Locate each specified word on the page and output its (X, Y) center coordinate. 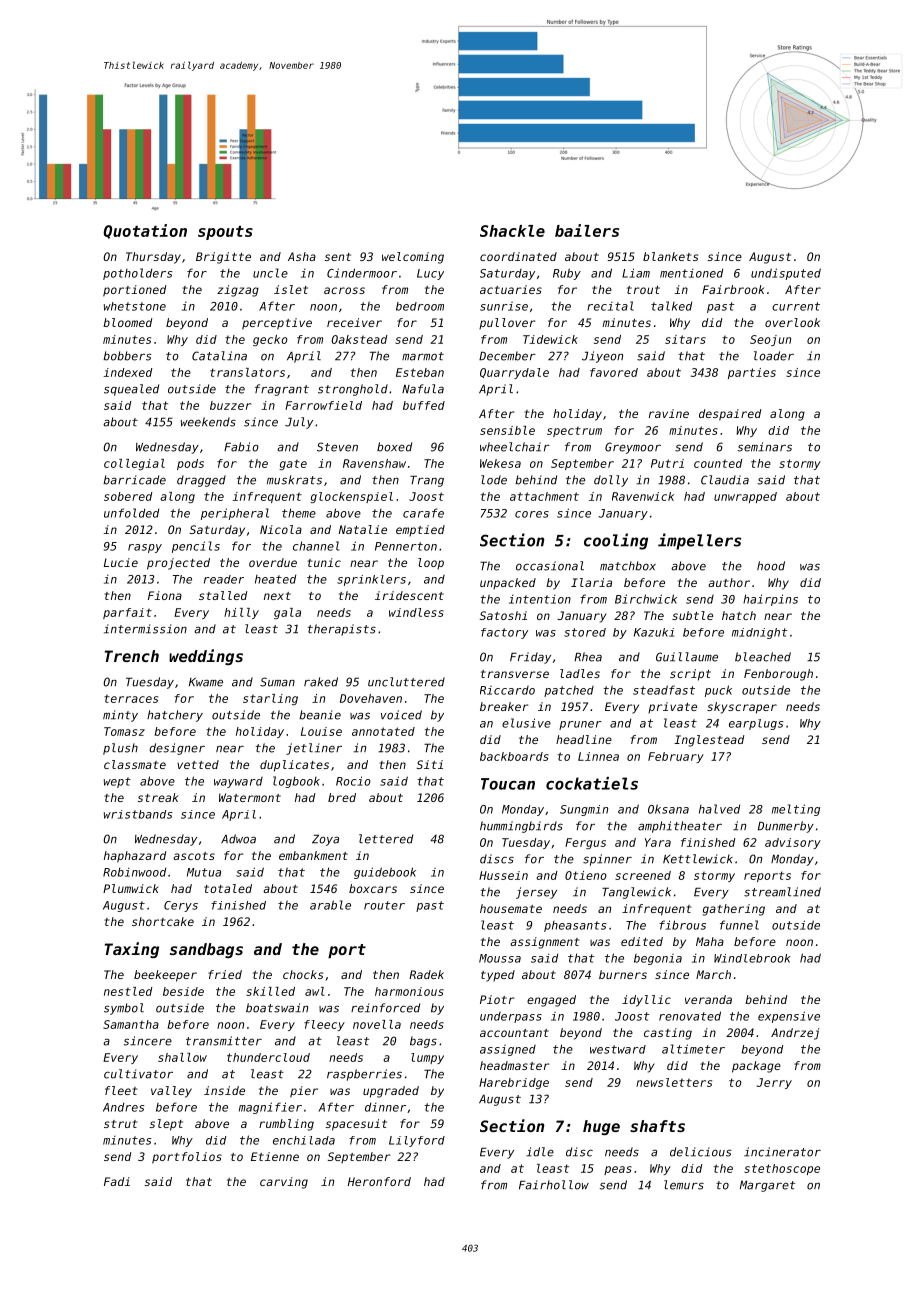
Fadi (117, 1181)
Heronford (379, 1181)
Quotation (145, 231)
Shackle (512, 231)
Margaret (767, 1186)
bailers (587, 230)
